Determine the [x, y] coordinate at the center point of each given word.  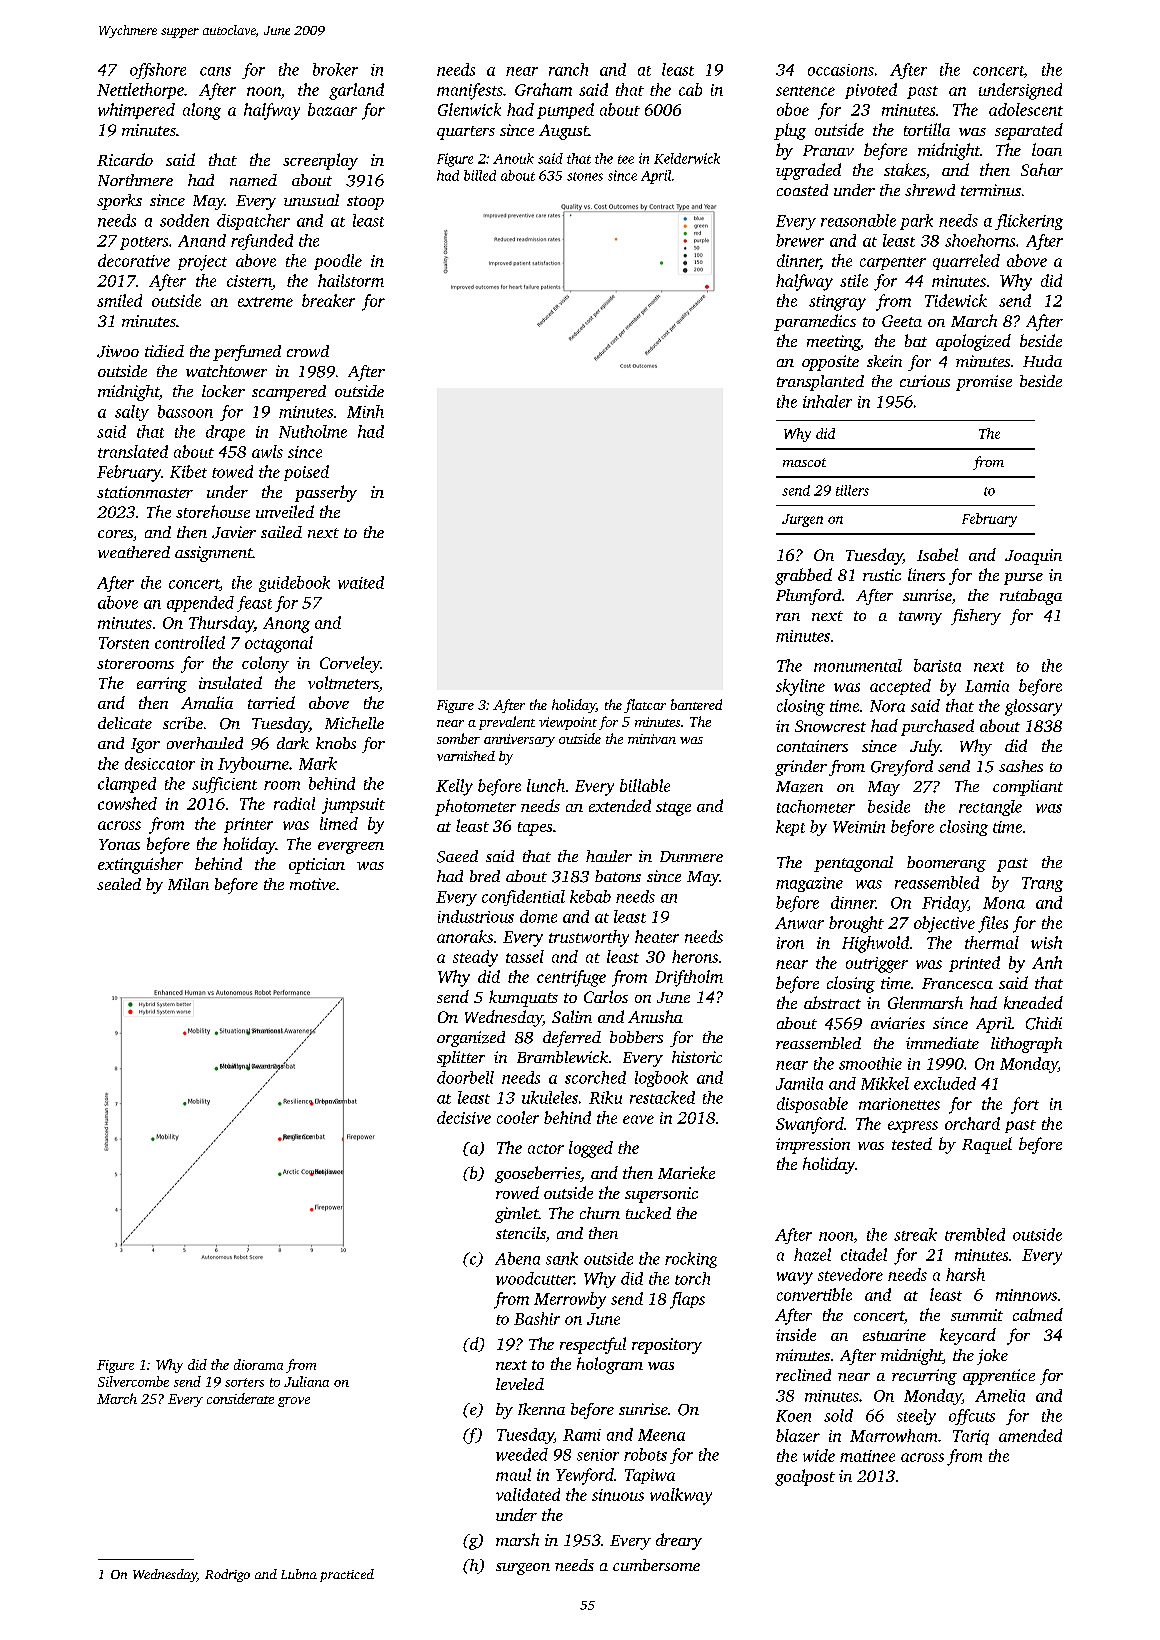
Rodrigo [227, 1575]
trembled [975, 1234]
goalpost [805, 1477]
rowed [517, 1192]
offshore [158, 71]
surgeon [523, 1569]
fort [1025, 1105]
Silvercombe [133, 1381]
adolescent [1026, 109]
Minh [365, 411]
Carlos [606, 996]
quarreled [966, 262]
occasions [841, 70]
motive [313, 884]
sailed [281, 532]
